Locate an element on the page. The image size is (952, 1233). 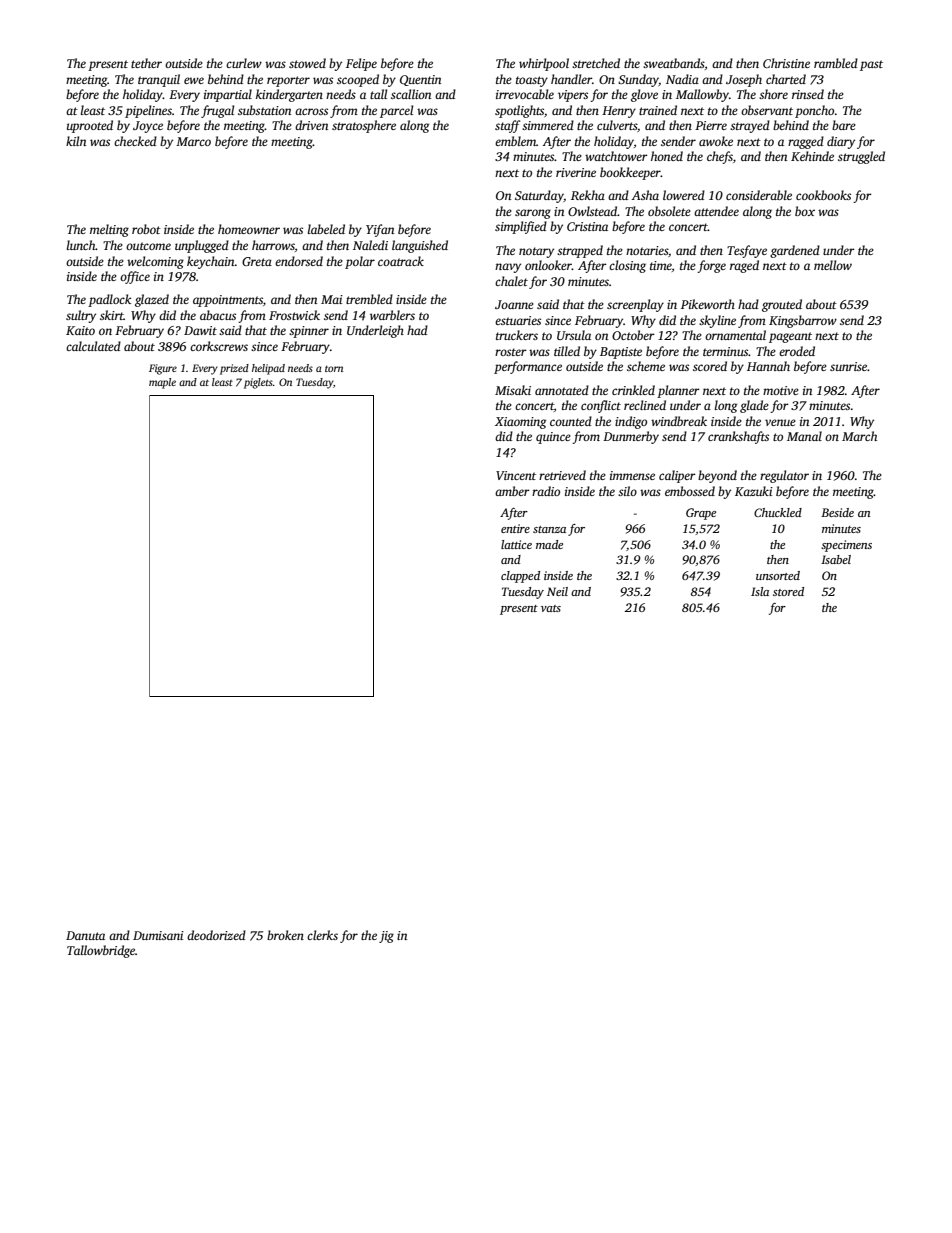
Dumisani is located at coordinates (158, 935).
